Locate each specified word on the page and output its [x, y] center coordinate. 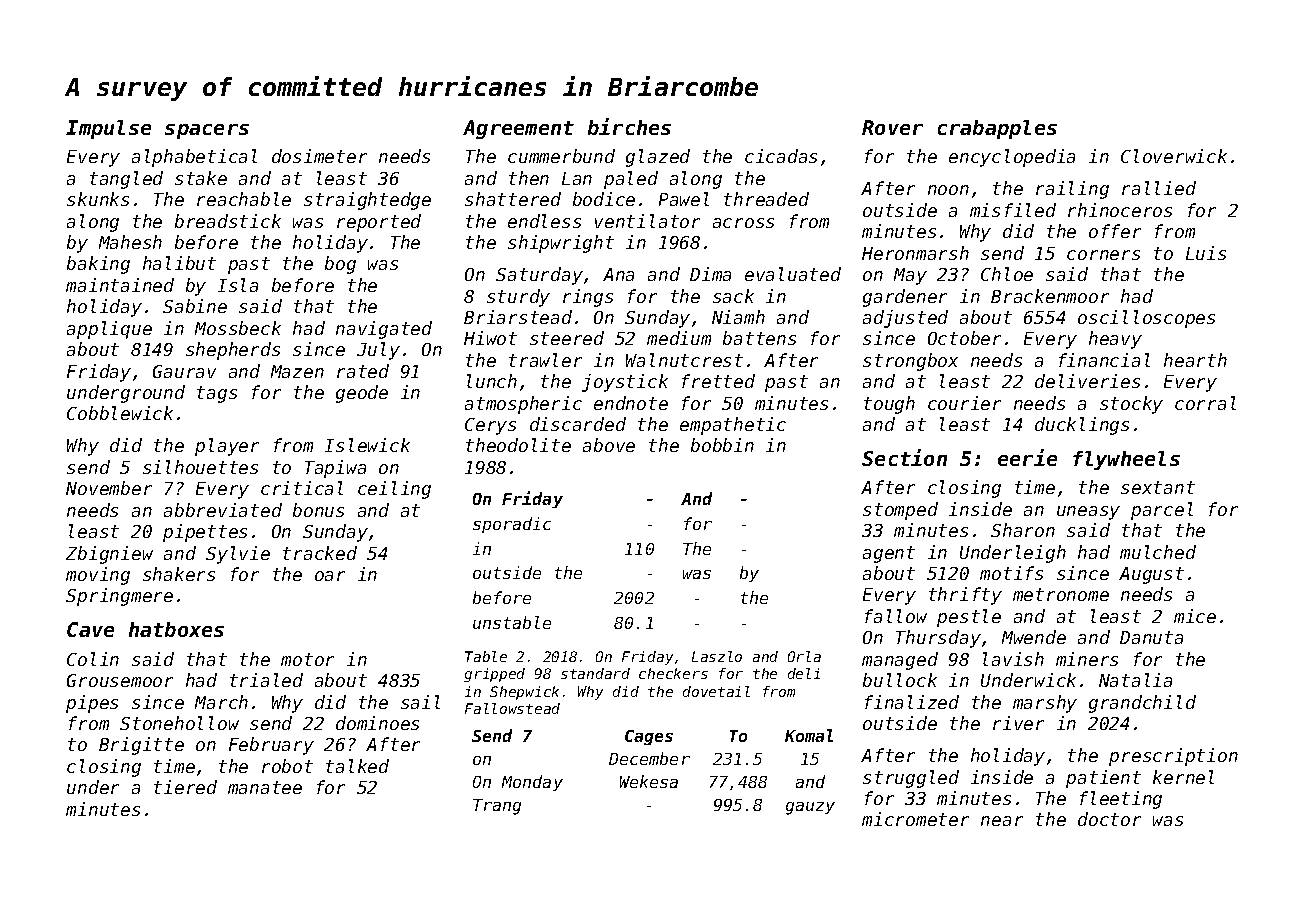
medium [679, 338]
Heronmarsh [915, 253]
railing [1072, 190]
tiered [185, 787]
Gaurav [184, 371]
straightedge [367, 201]
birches [629, 126]
